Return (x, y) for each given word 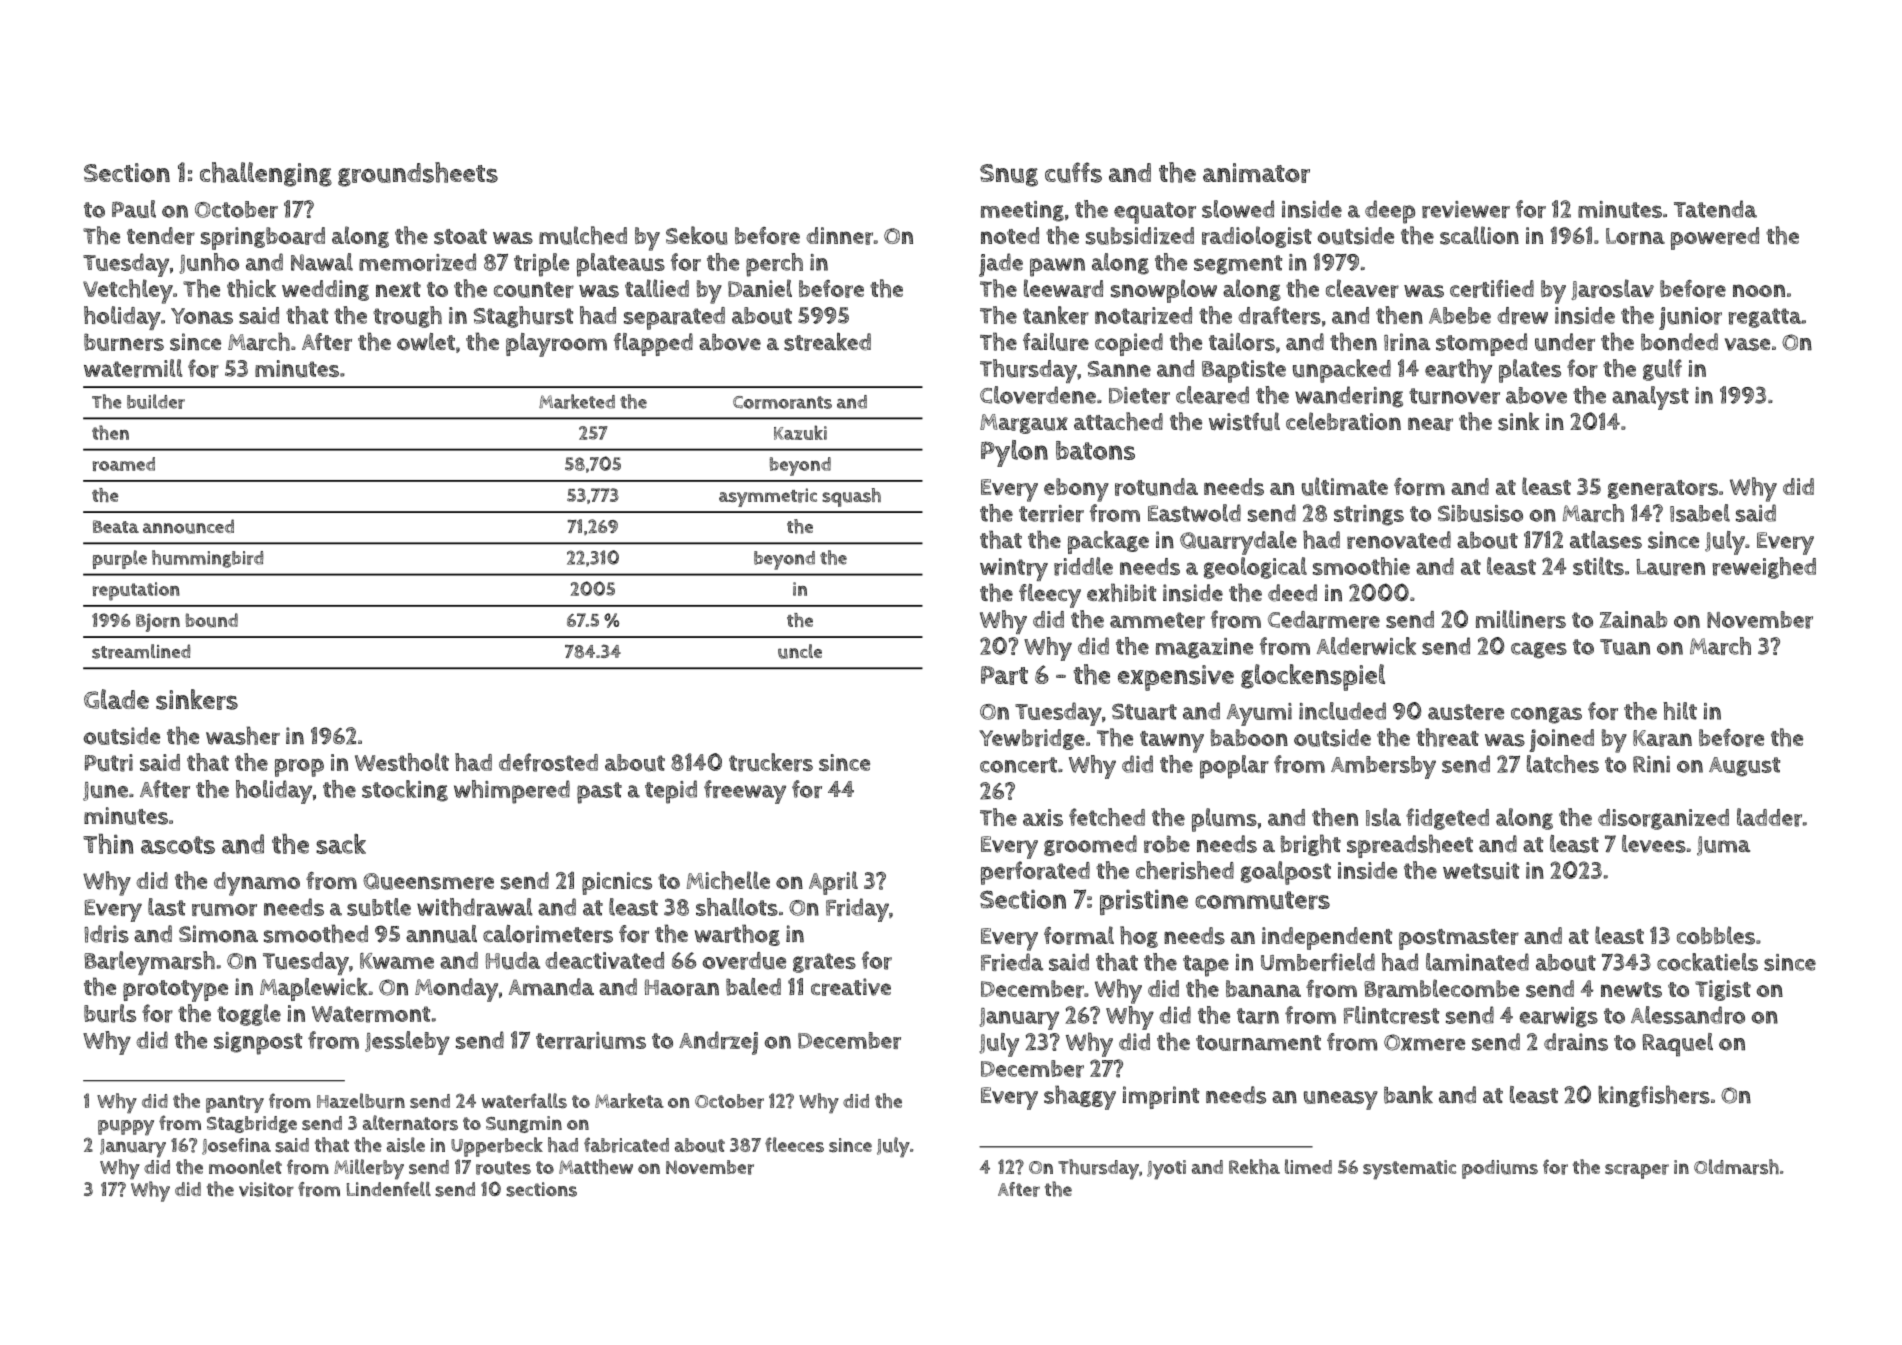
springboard (263, 238)
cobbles (1716, 935)
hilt (1680, 711)
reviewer (1466, 209)
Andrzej (718, 1043)
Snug (1009, 175)
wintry (1014, 569)
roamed (124, 464)
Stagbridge (252, 1124)
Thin (108, 844)
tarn (1258, 1016)
